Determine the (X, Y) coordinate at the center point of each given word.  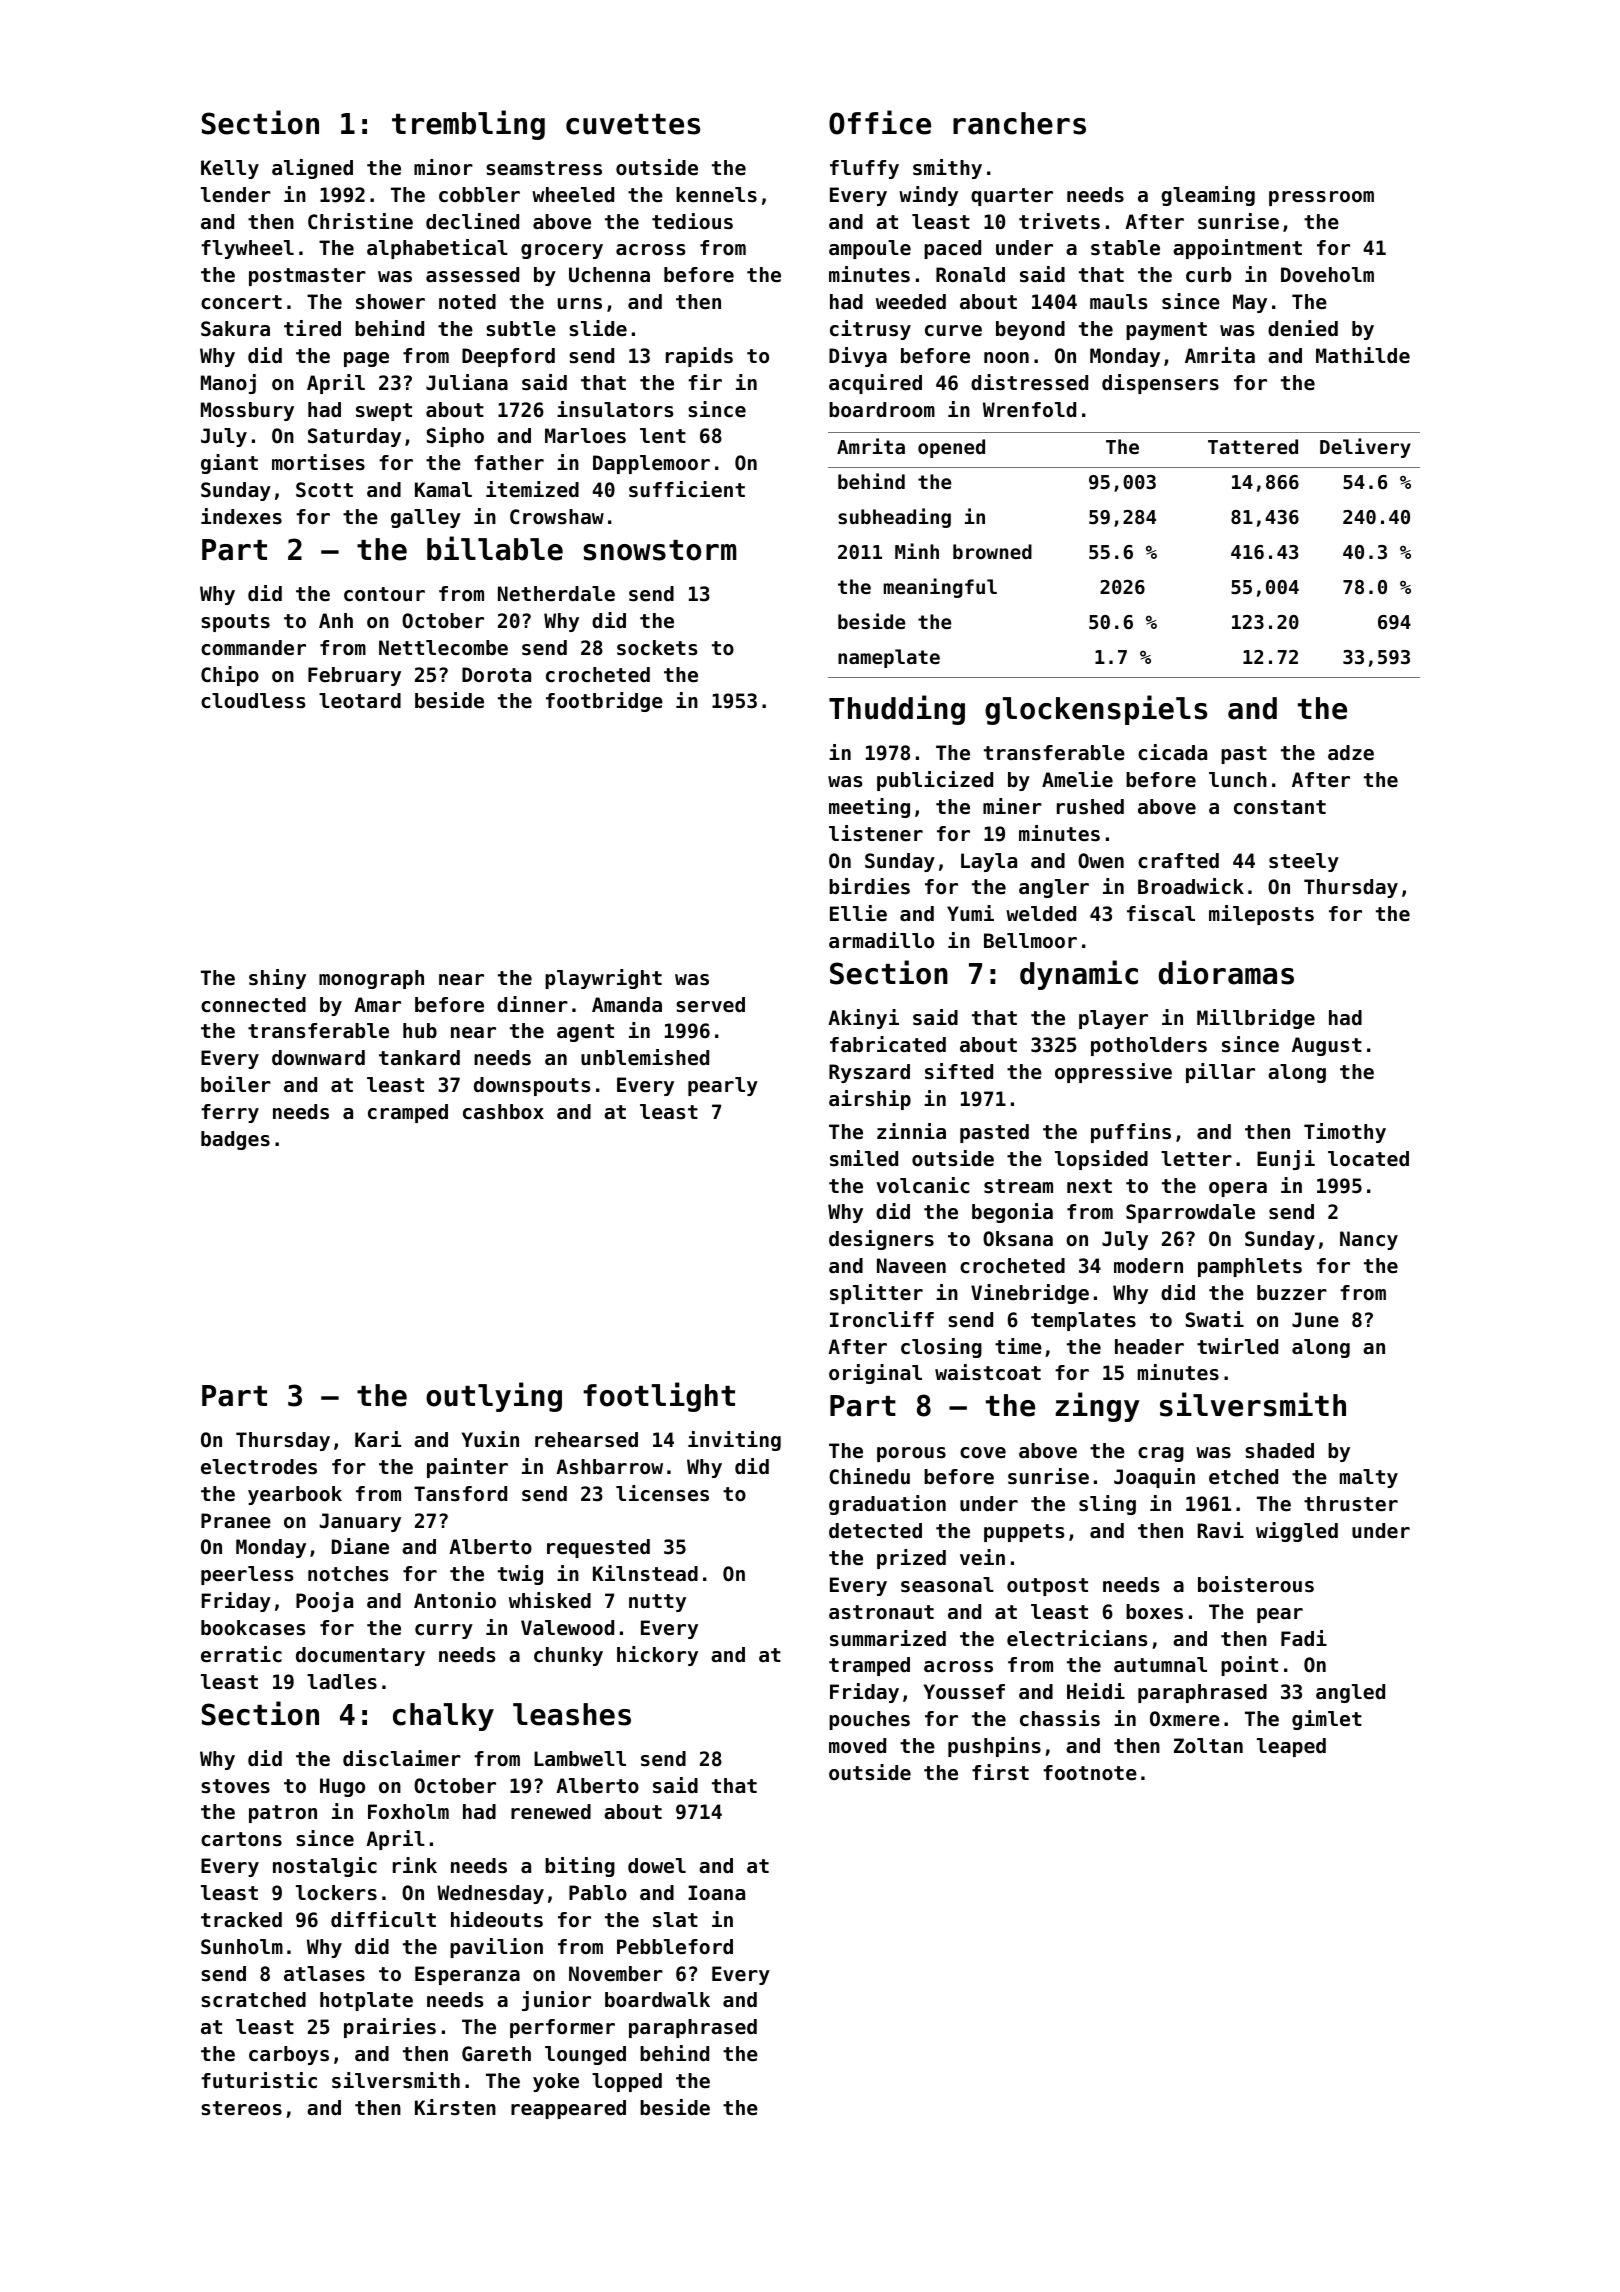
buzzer (1292, 1293)
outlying (494, 1397)
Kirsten (455, 2107)
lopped (627, 2082)
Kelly (230, 169)
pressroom (1321, 198)
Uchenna (609, 275)
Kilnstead (645, 1573)
